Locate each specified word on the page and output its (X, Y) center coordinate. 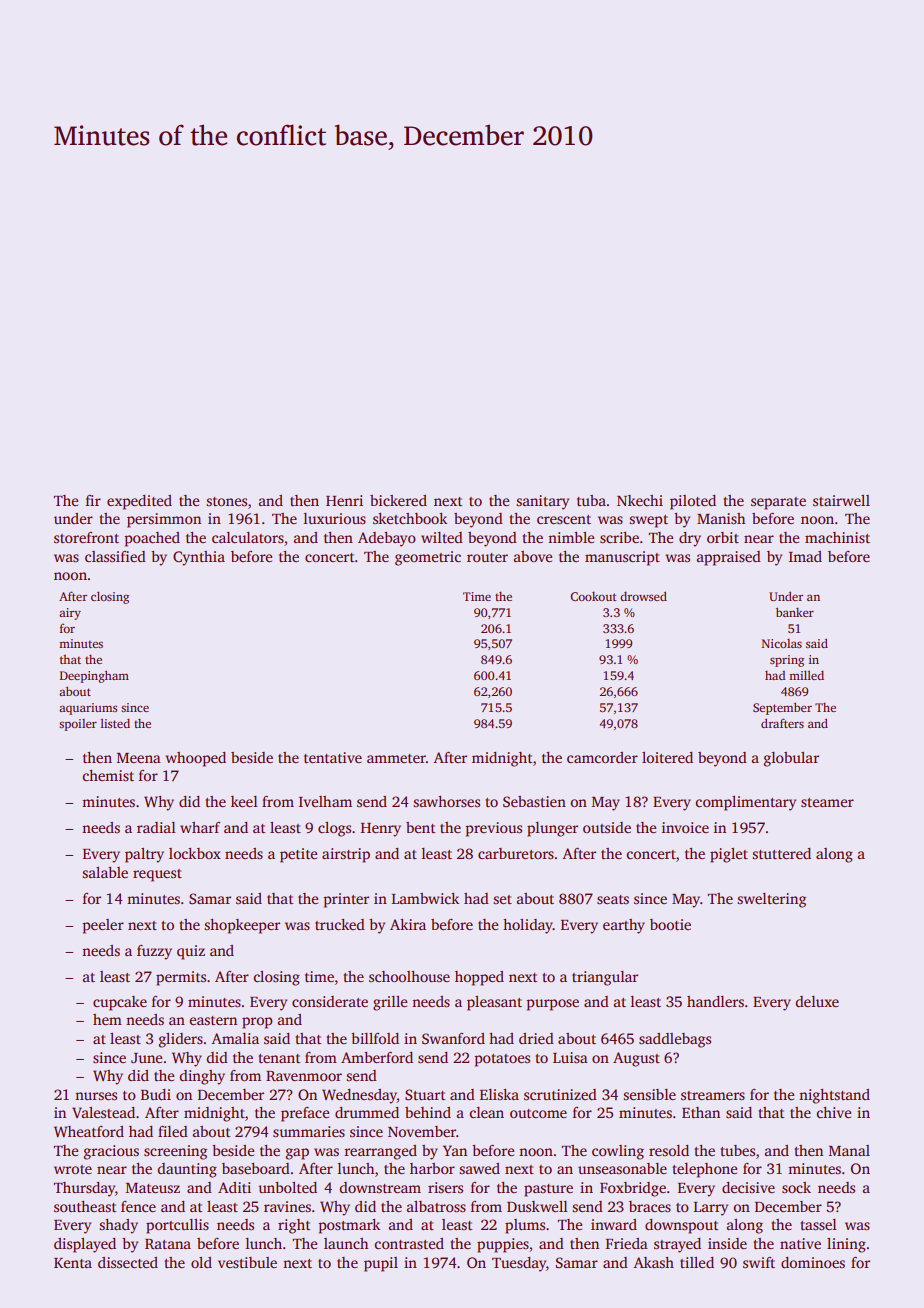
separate (778, 503)
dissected (128, 1262)
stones (226, 501)
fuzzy (154, 952)
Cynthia (199, 558)
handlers (715, 1001)
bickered (398, 500)
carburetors (516, 853)
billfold (375, 1038)
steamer (827, 802)
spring (787, 661)
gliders (180, 1040)
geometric (428, 558)
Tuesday (519, 1264)
